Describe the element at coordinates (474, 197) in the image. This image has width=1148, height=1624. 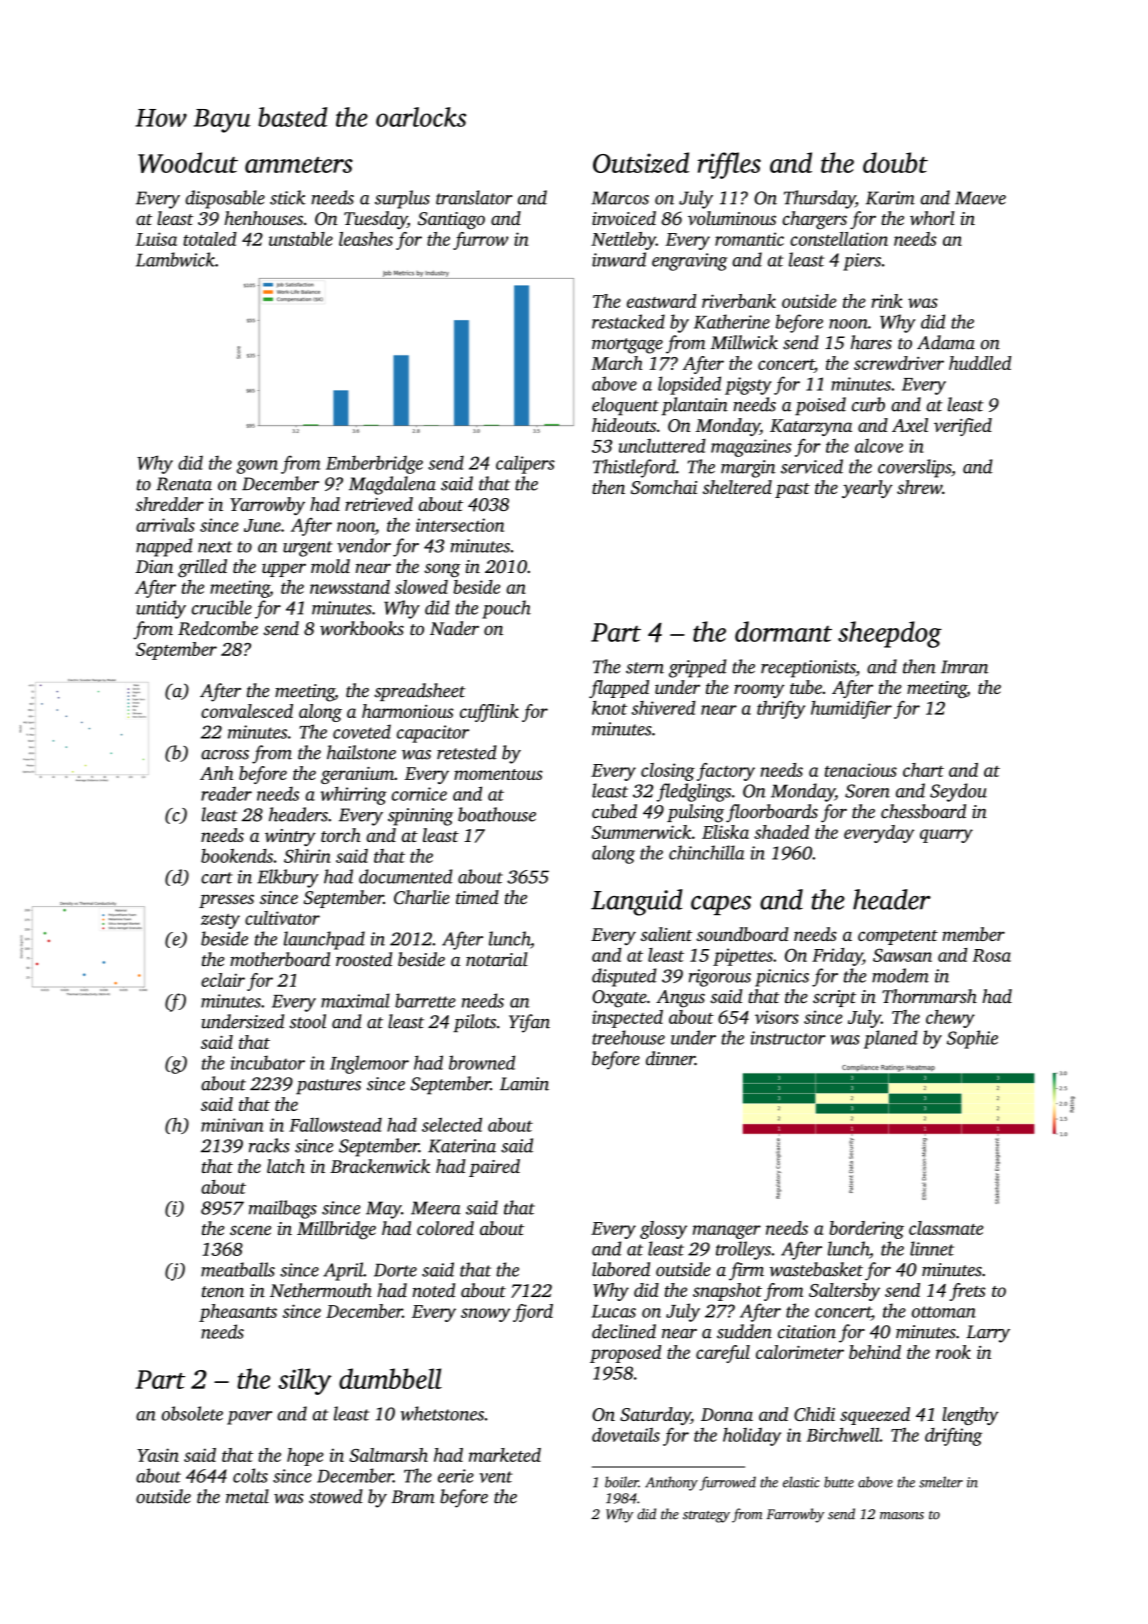
I see `translator` at that location.
